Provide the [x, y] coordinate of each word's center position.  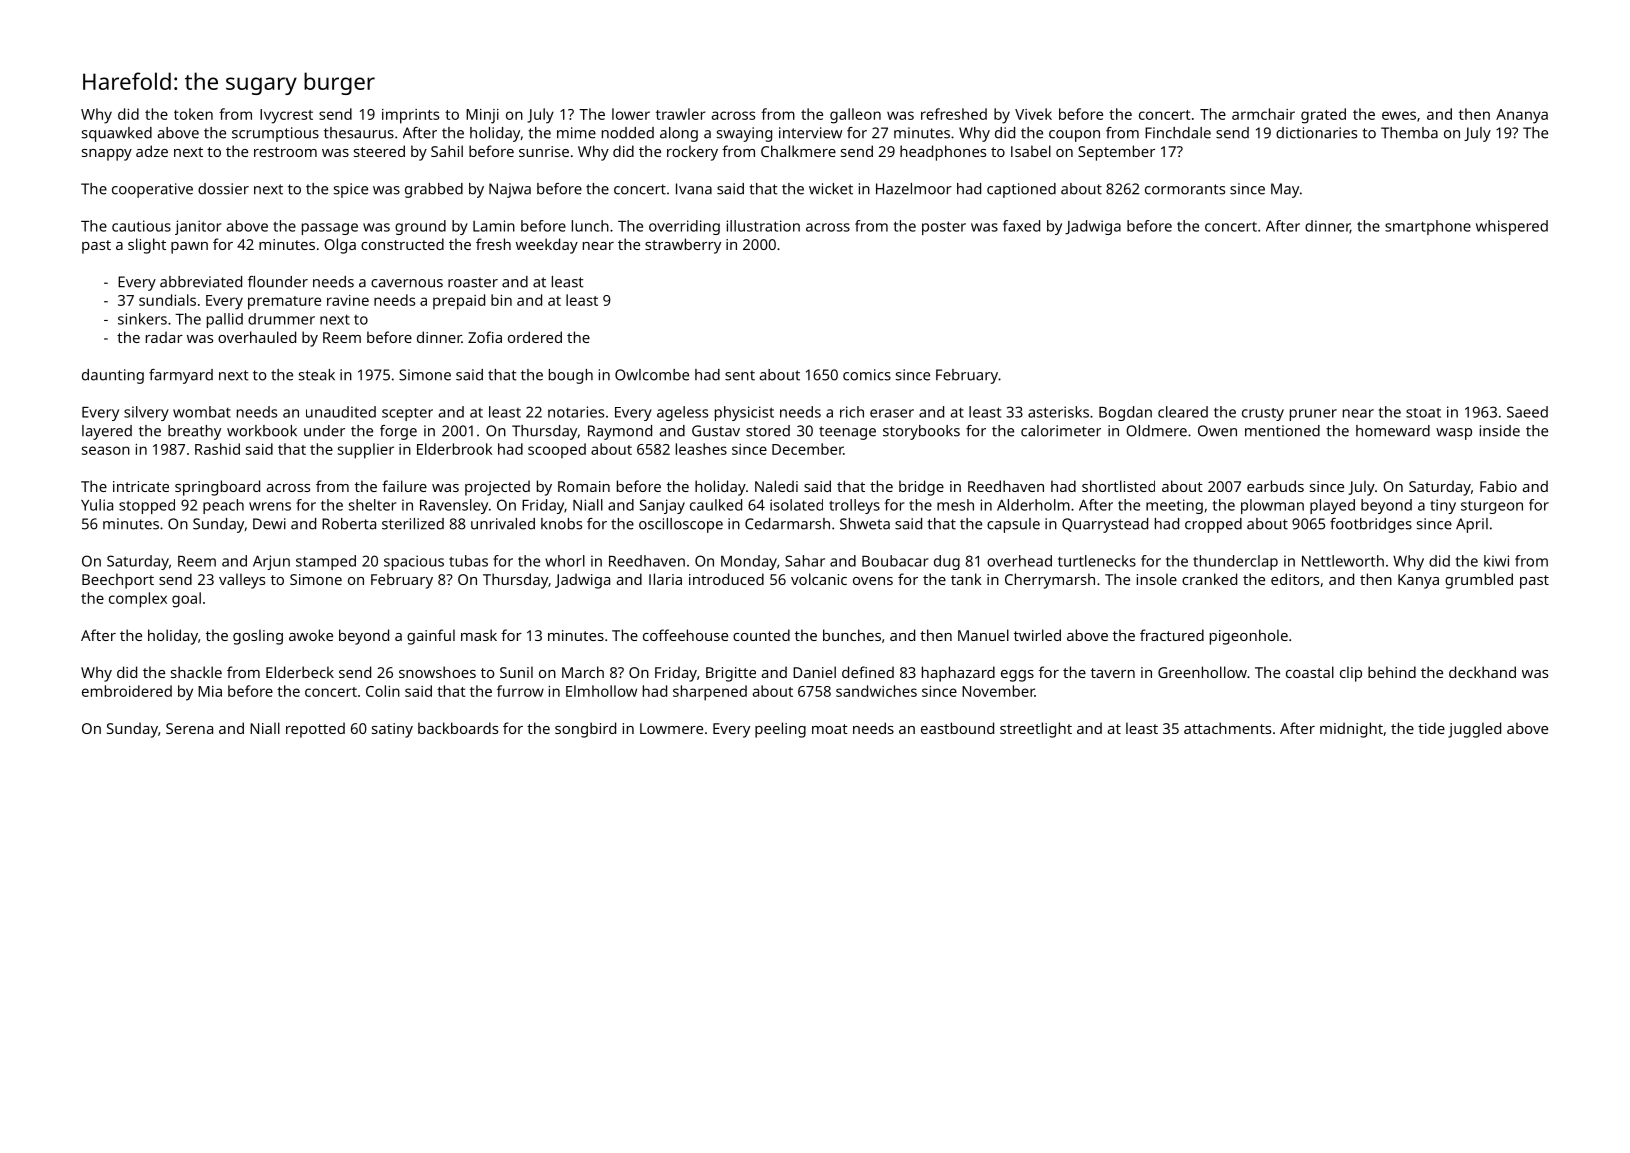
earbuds [1275, 486]
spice [351, 190]
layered [107, 432]
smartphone [1428, 227]
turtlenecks [1097, 561]
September [1116, 153]
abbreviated [201, 282]
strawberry [683, 246]
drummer [281, 319]
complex [138, 600]
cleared [1183, 412]
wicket [831, 189]
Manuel [983, 635]
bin [501, 300]
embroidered [127, 691]
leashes [701, 449]
